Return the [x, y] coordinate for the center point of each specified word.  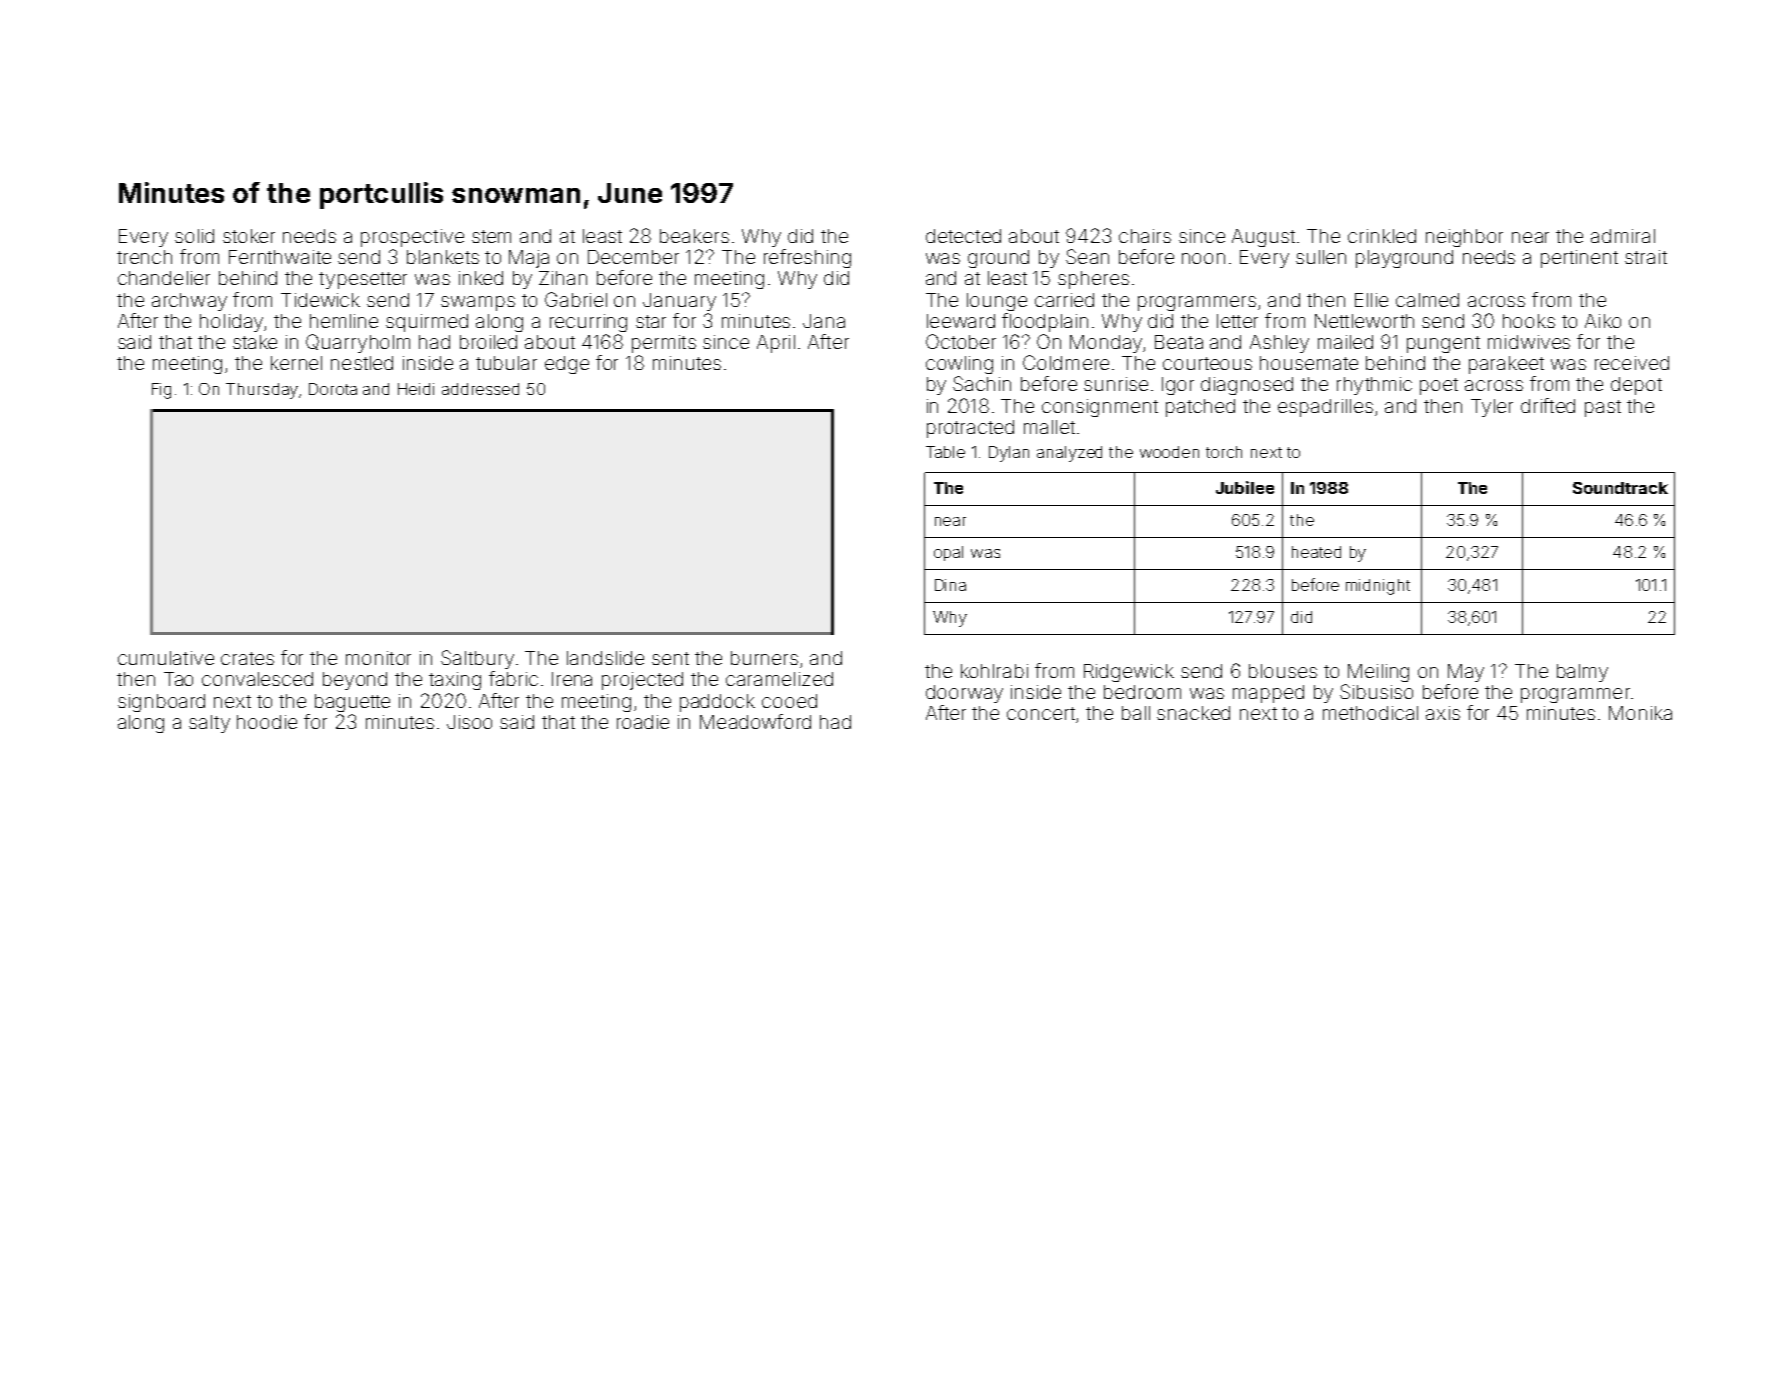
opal [948, 553]
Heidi [416, 389]
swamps [478, 303]
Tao [178, 679]
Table [945, 452]
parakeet [1506, 365]
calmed [1427, 300]
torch [1224, 452]
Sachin [982, 383]
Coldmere [1066, 362]
